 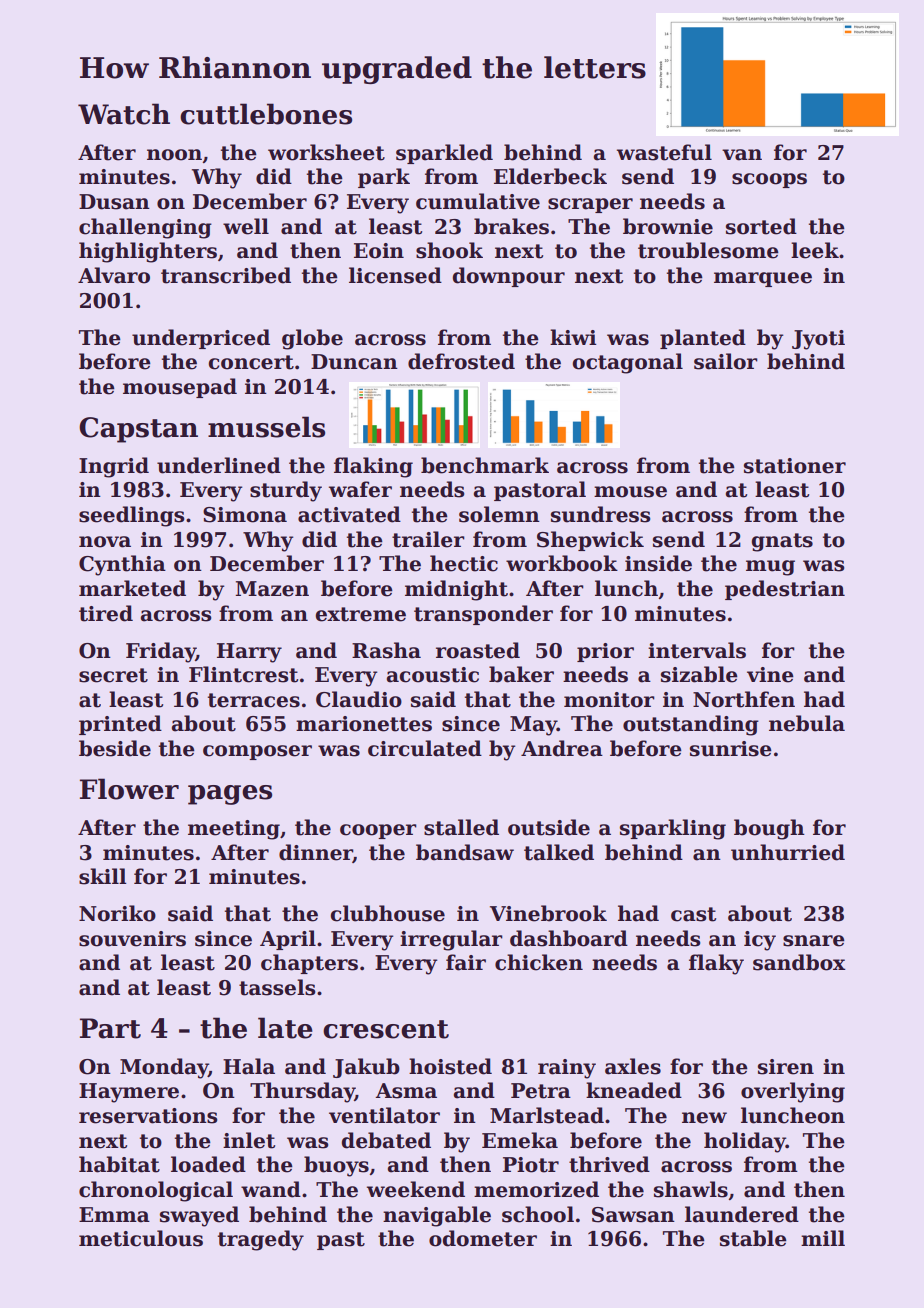 I want to click on hoisted, so click(x=450, y=1066).
